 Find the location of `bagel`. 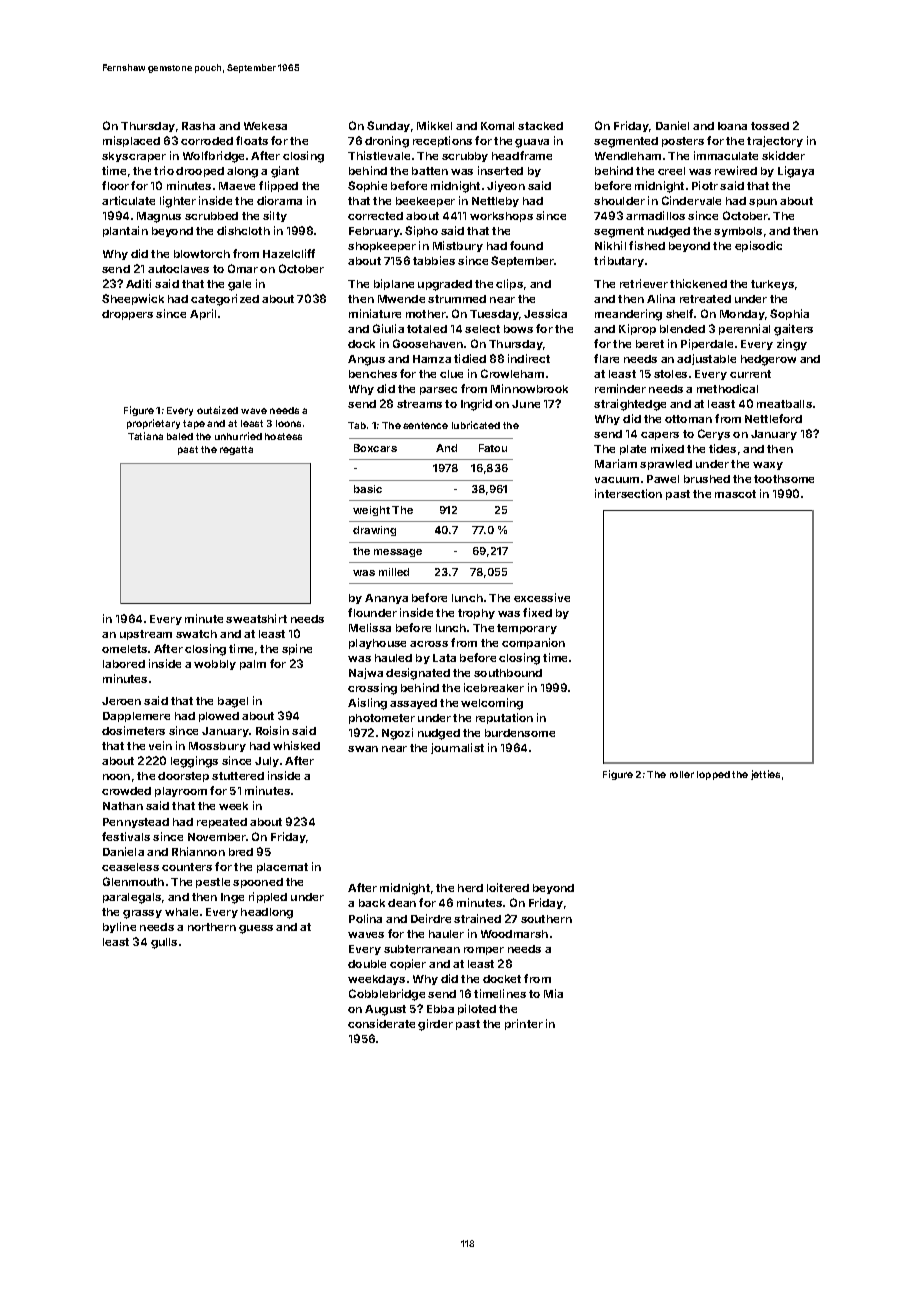

bagel is located at coordinates (233, 702).
